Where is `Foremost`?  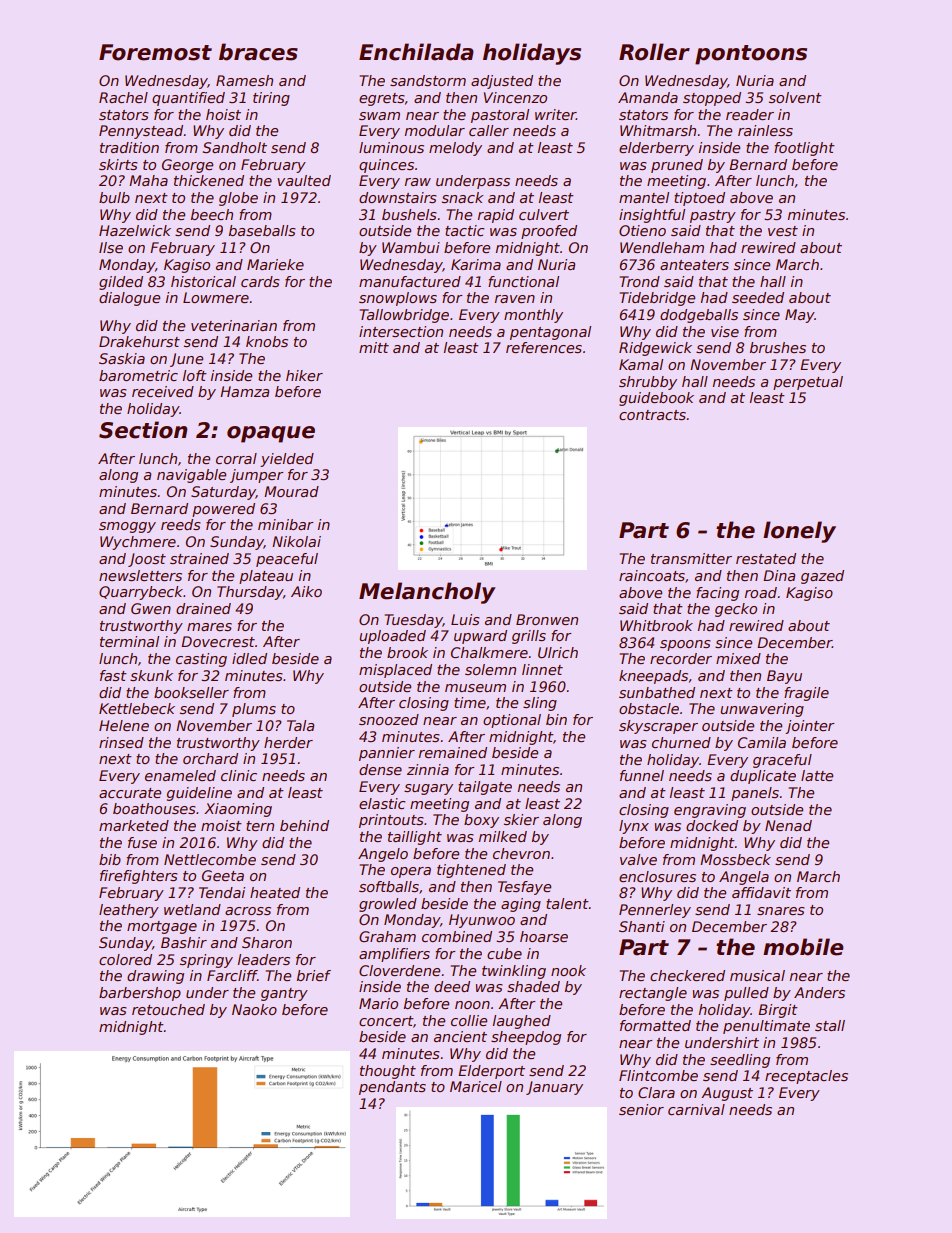 Foremost is located at coordinates (155, 52).
